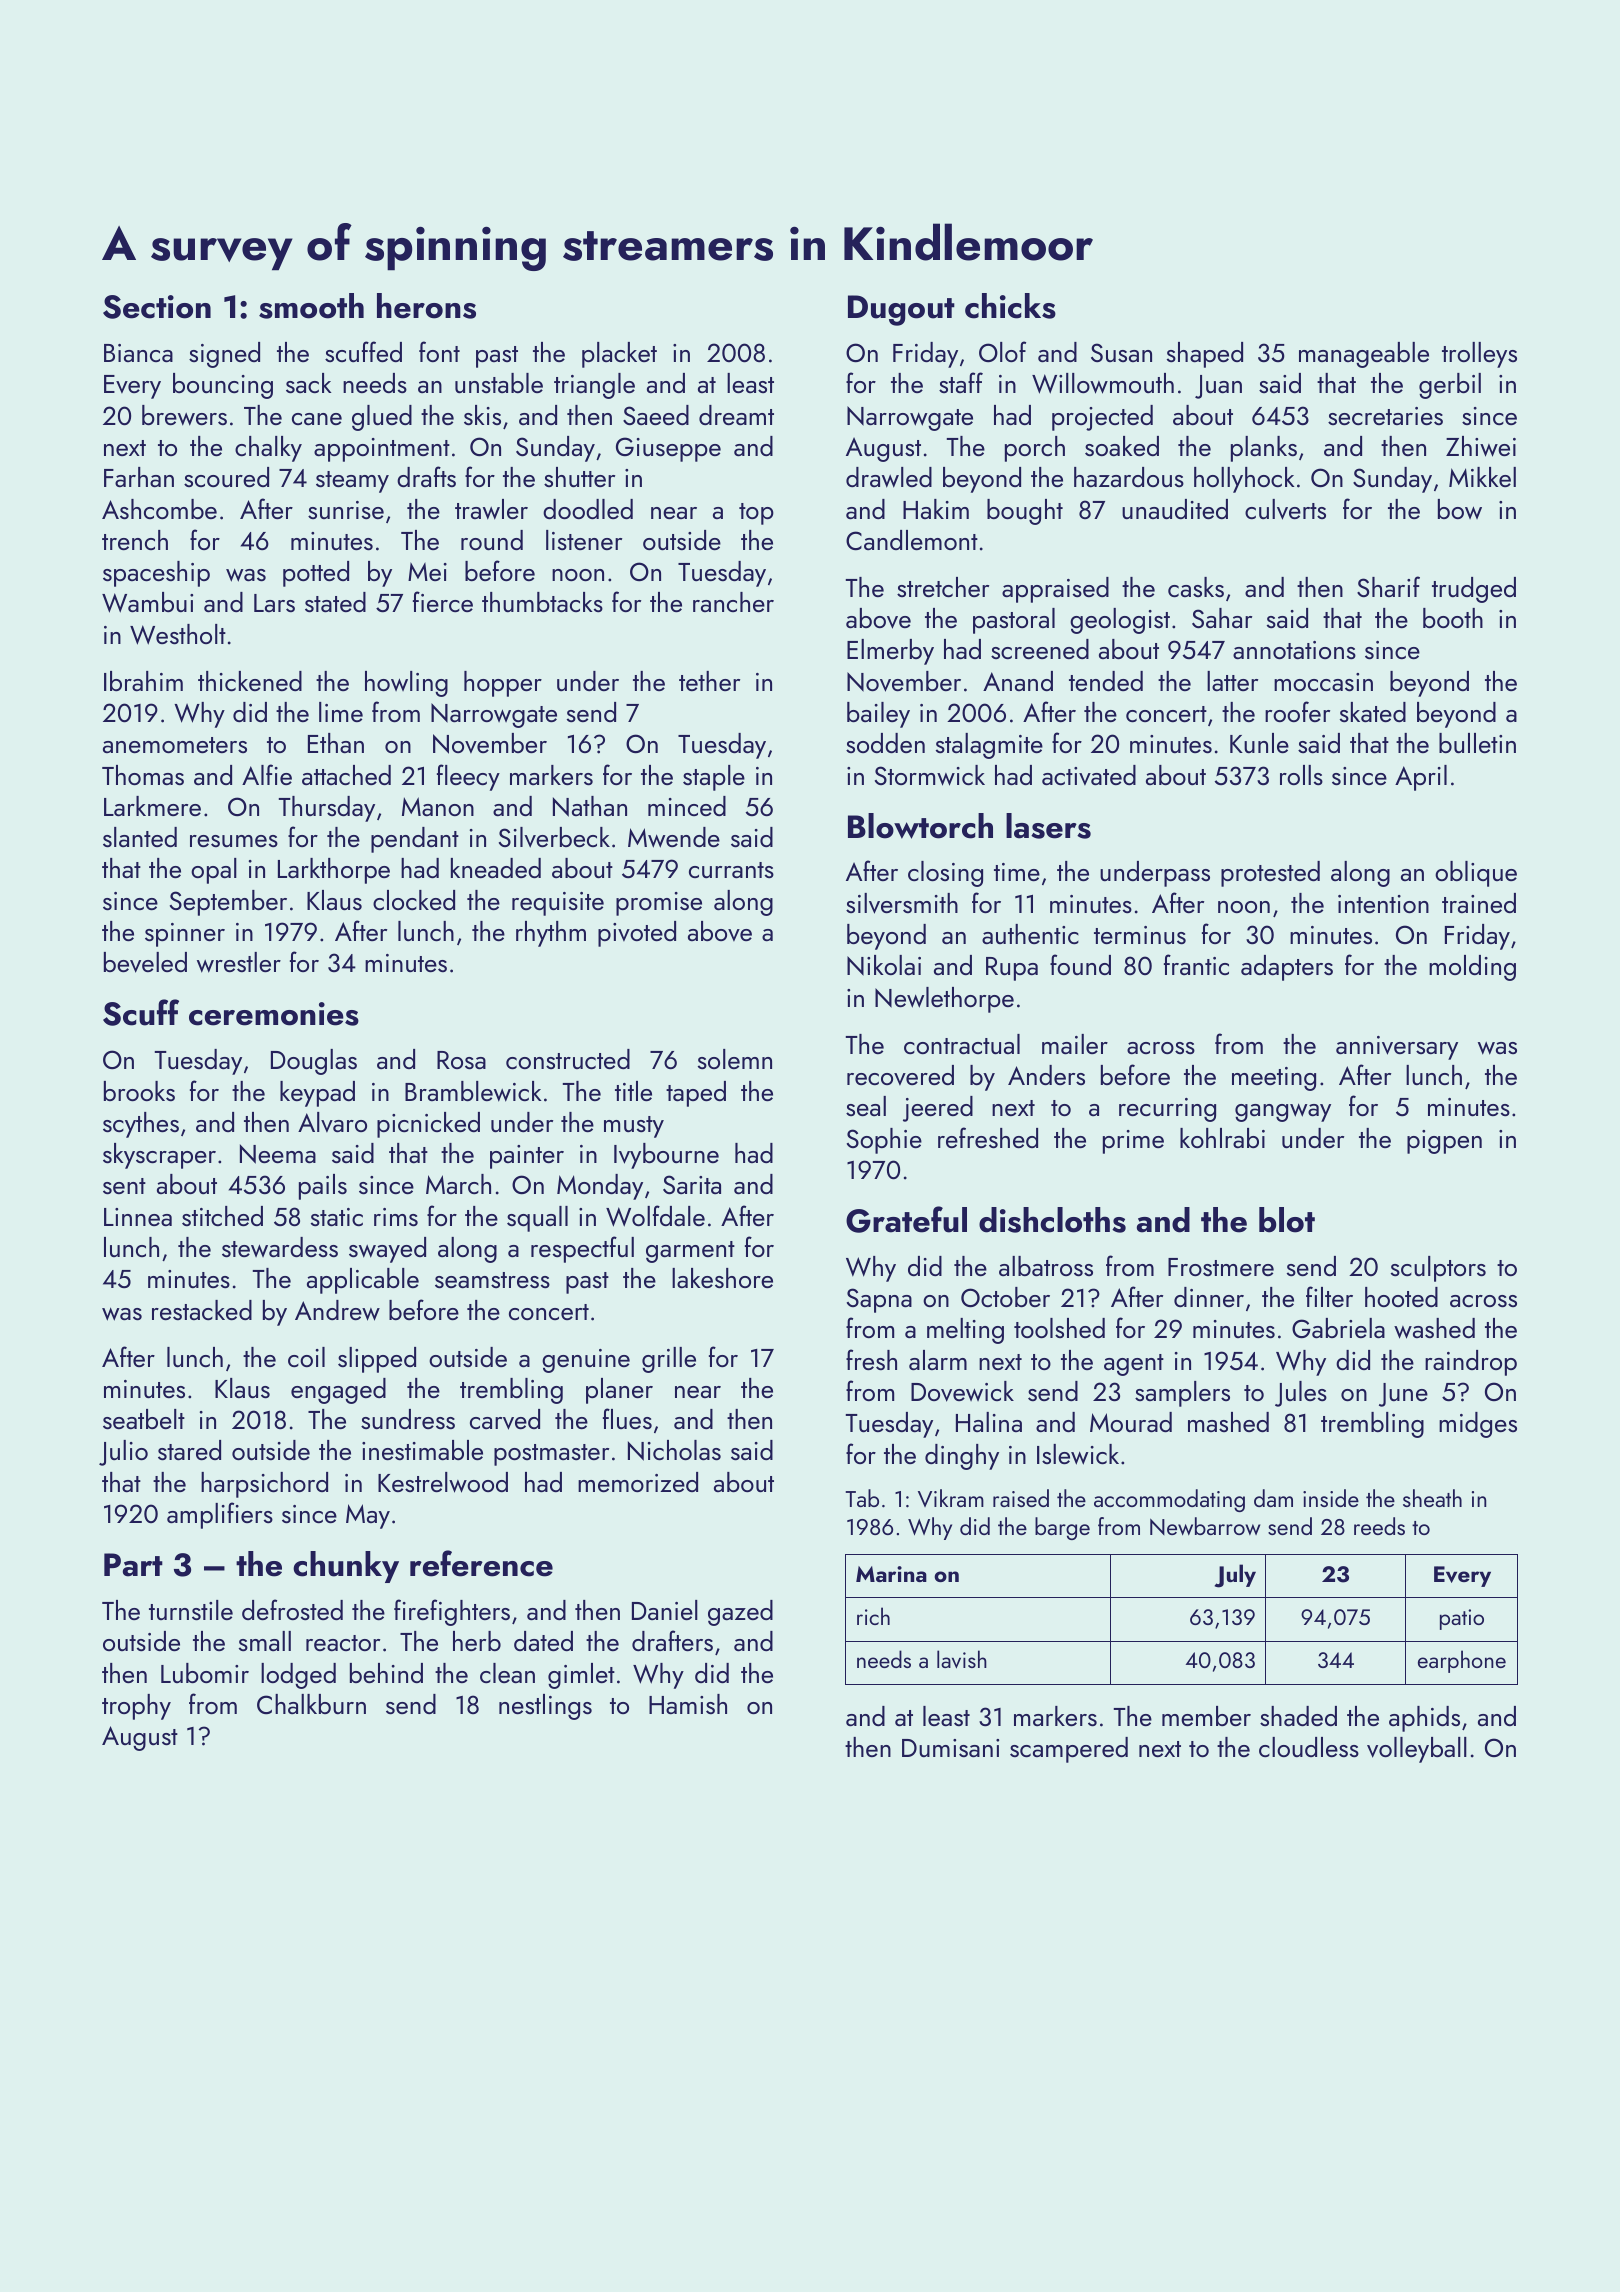 This image has width=1620, height=2292. What do you see at coordinates (943, 587) in the image?
I see `stretcher` at bounding box center [943, 587].
